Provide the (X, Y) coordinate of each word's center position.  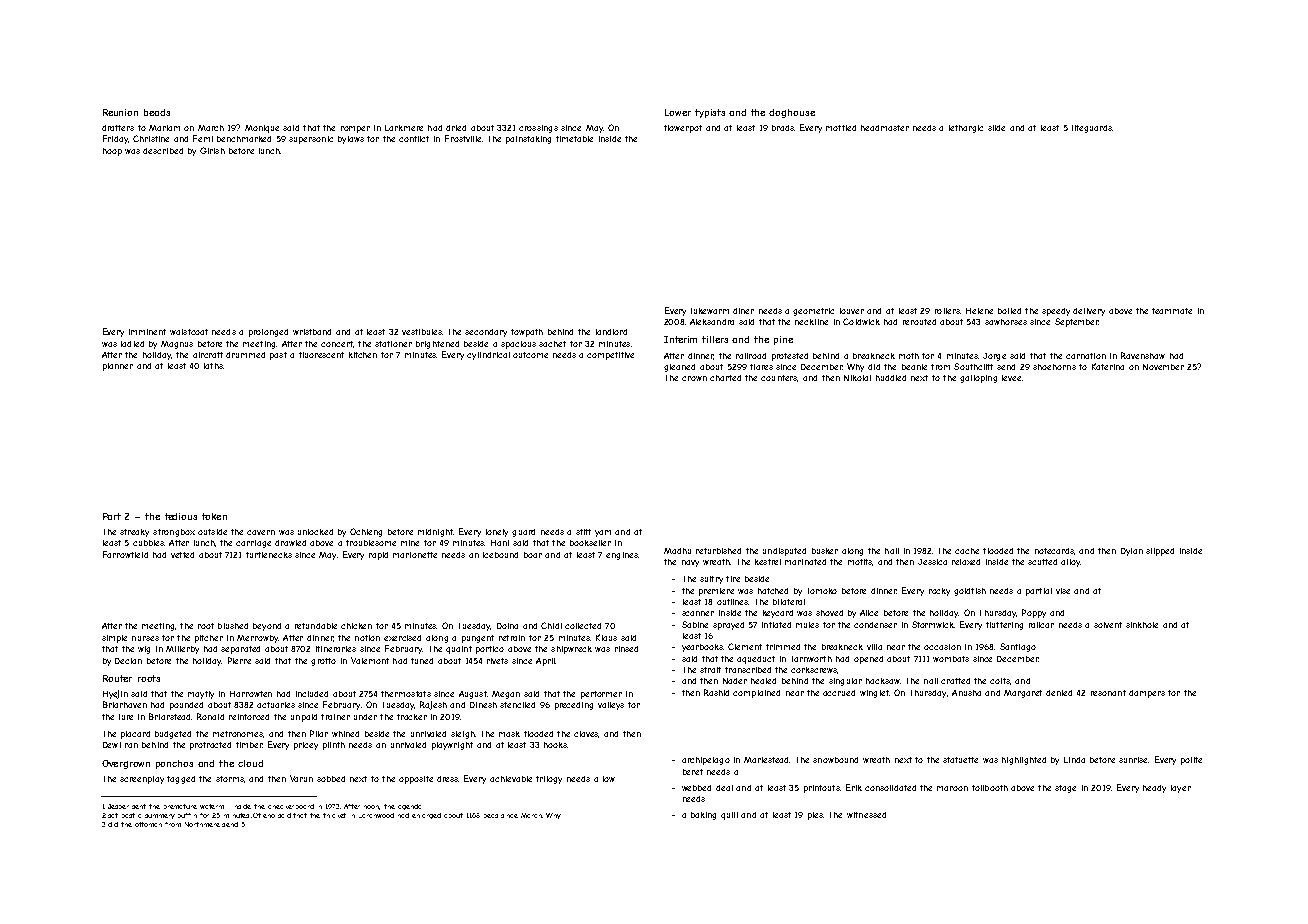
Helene (979, 311)
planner (118, 367)
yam (603, 533)
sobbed (331, 779)
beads (157, 112)
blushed (233, 626)
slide (996, 128)
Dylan (1132, 552)
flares (761, 367)
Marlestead (767, 760)
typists (710, 113)
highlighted (1024, 761)
